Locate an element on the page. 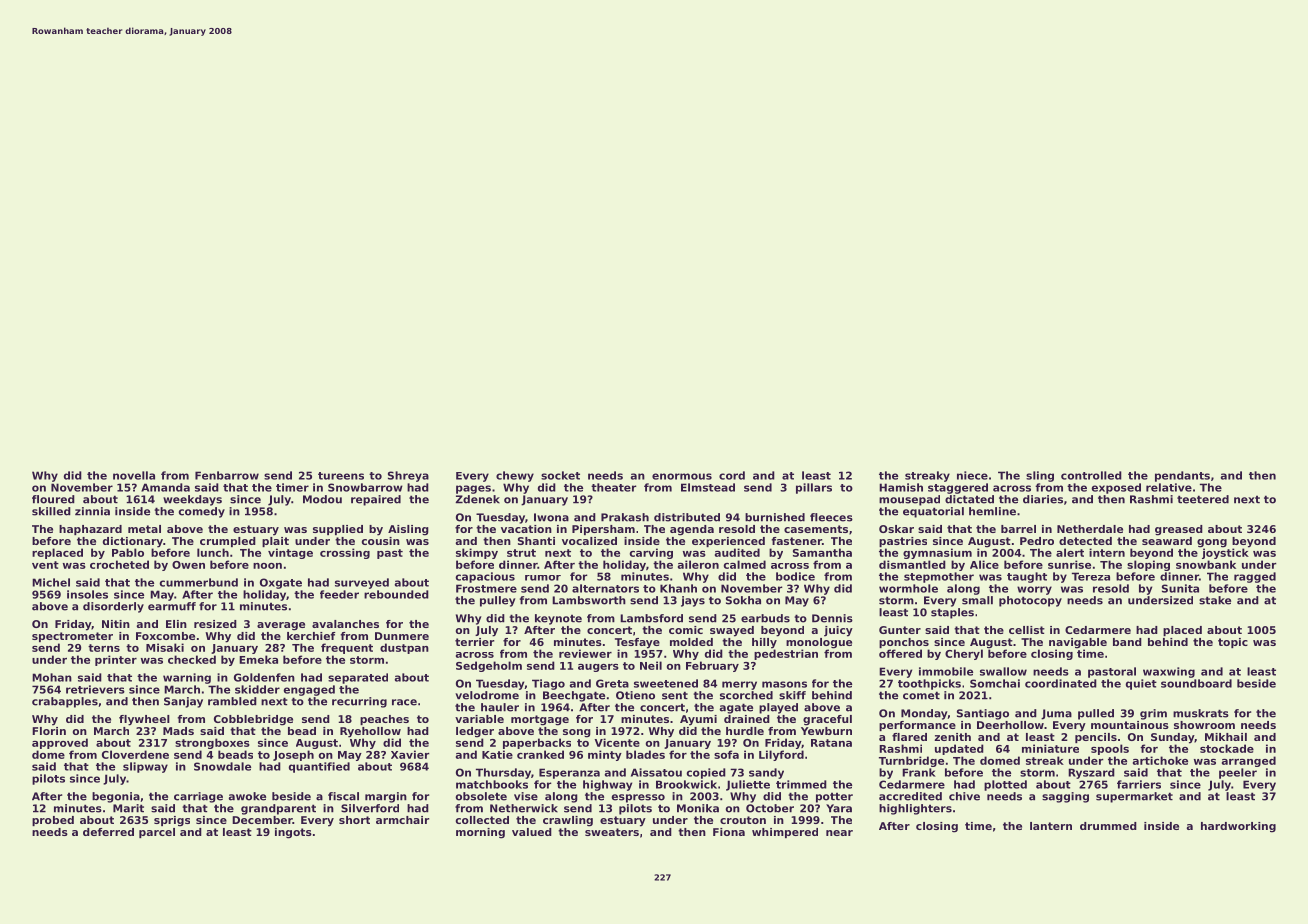 This image has width=1308, height=924. hardworking is located at coordinates (1238, 827).
